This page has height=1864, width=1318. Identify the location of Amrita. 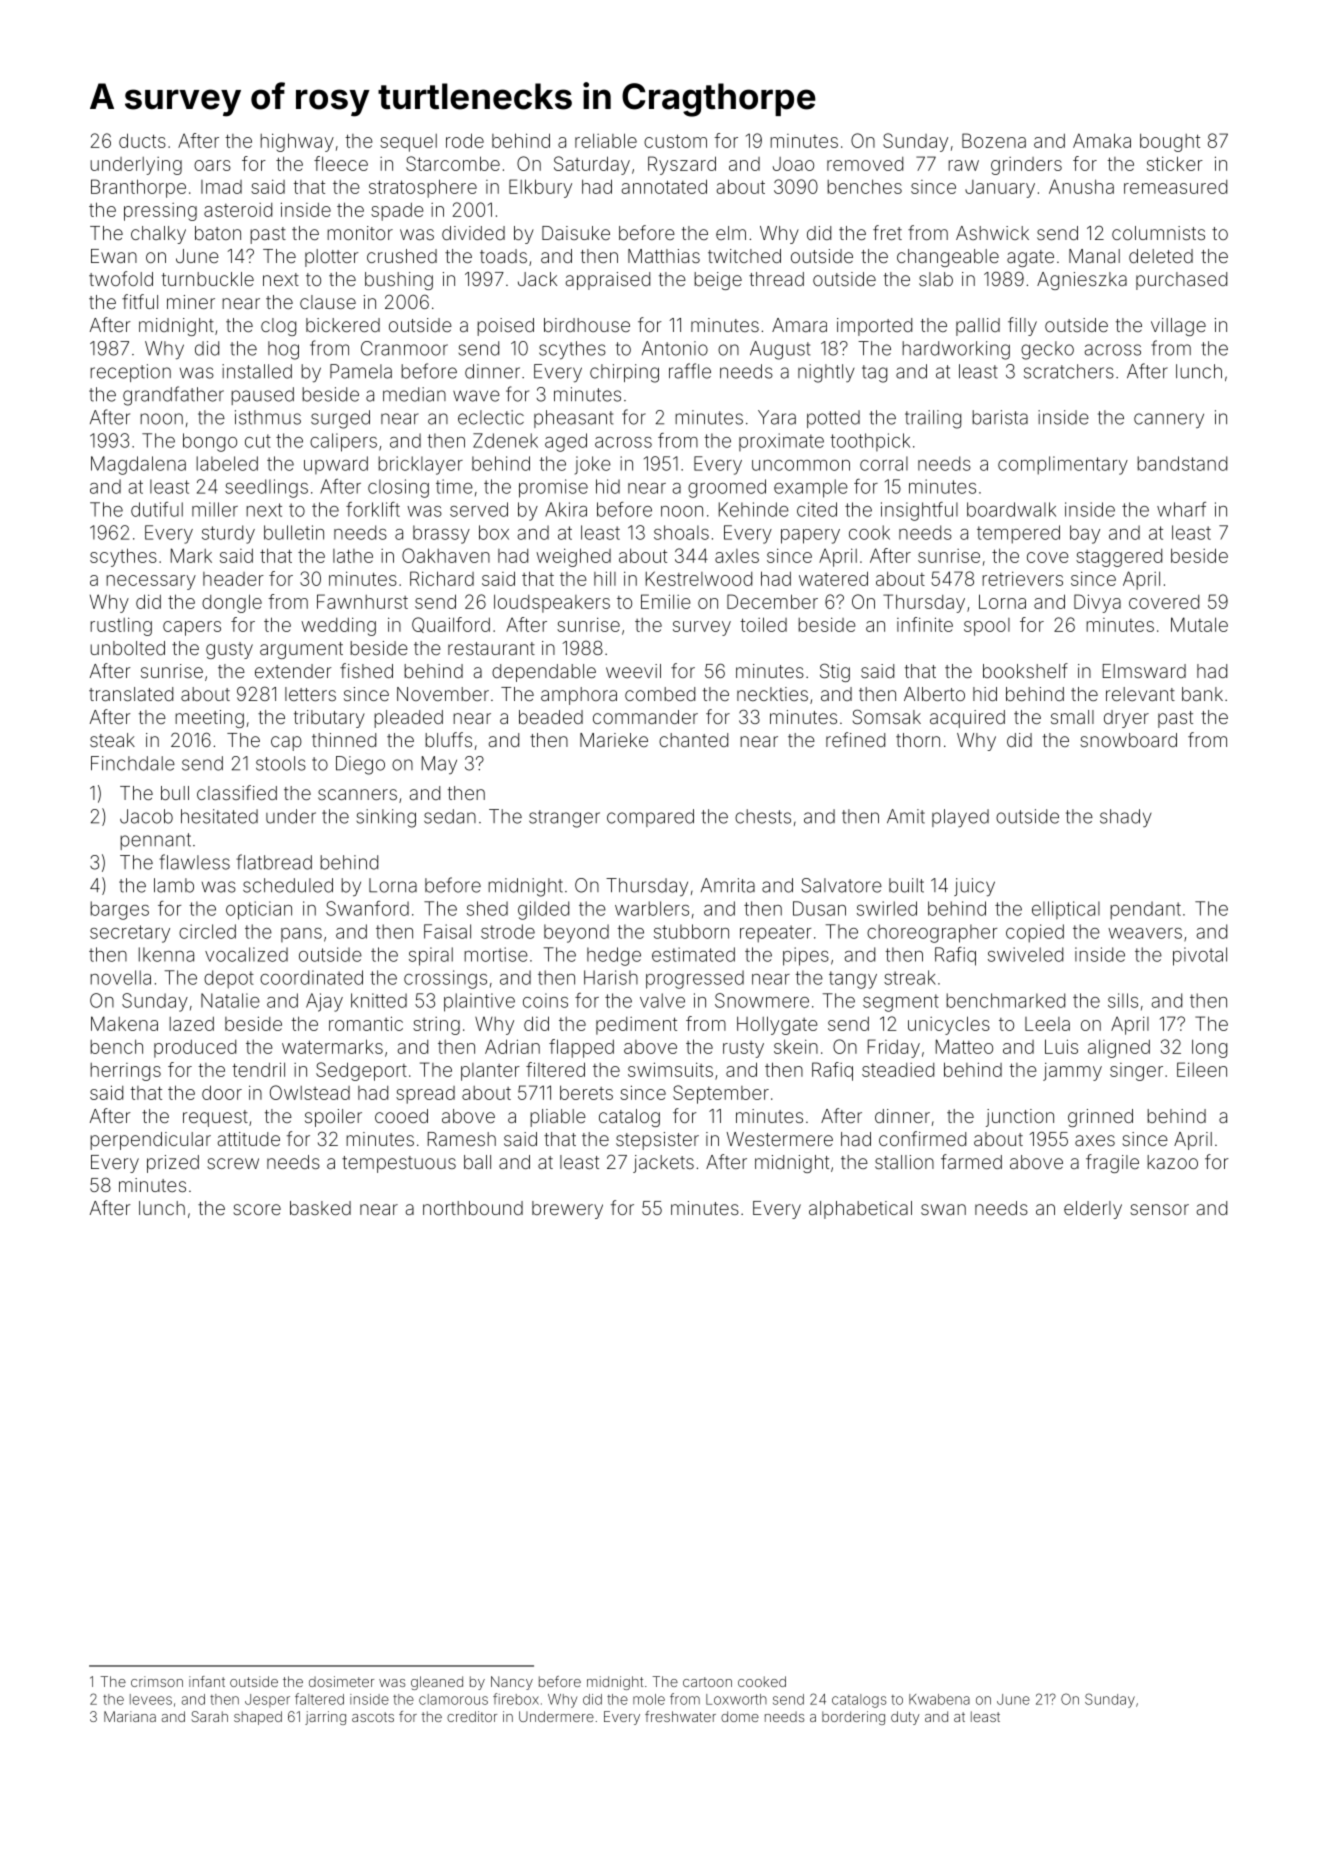
(728, 885).
